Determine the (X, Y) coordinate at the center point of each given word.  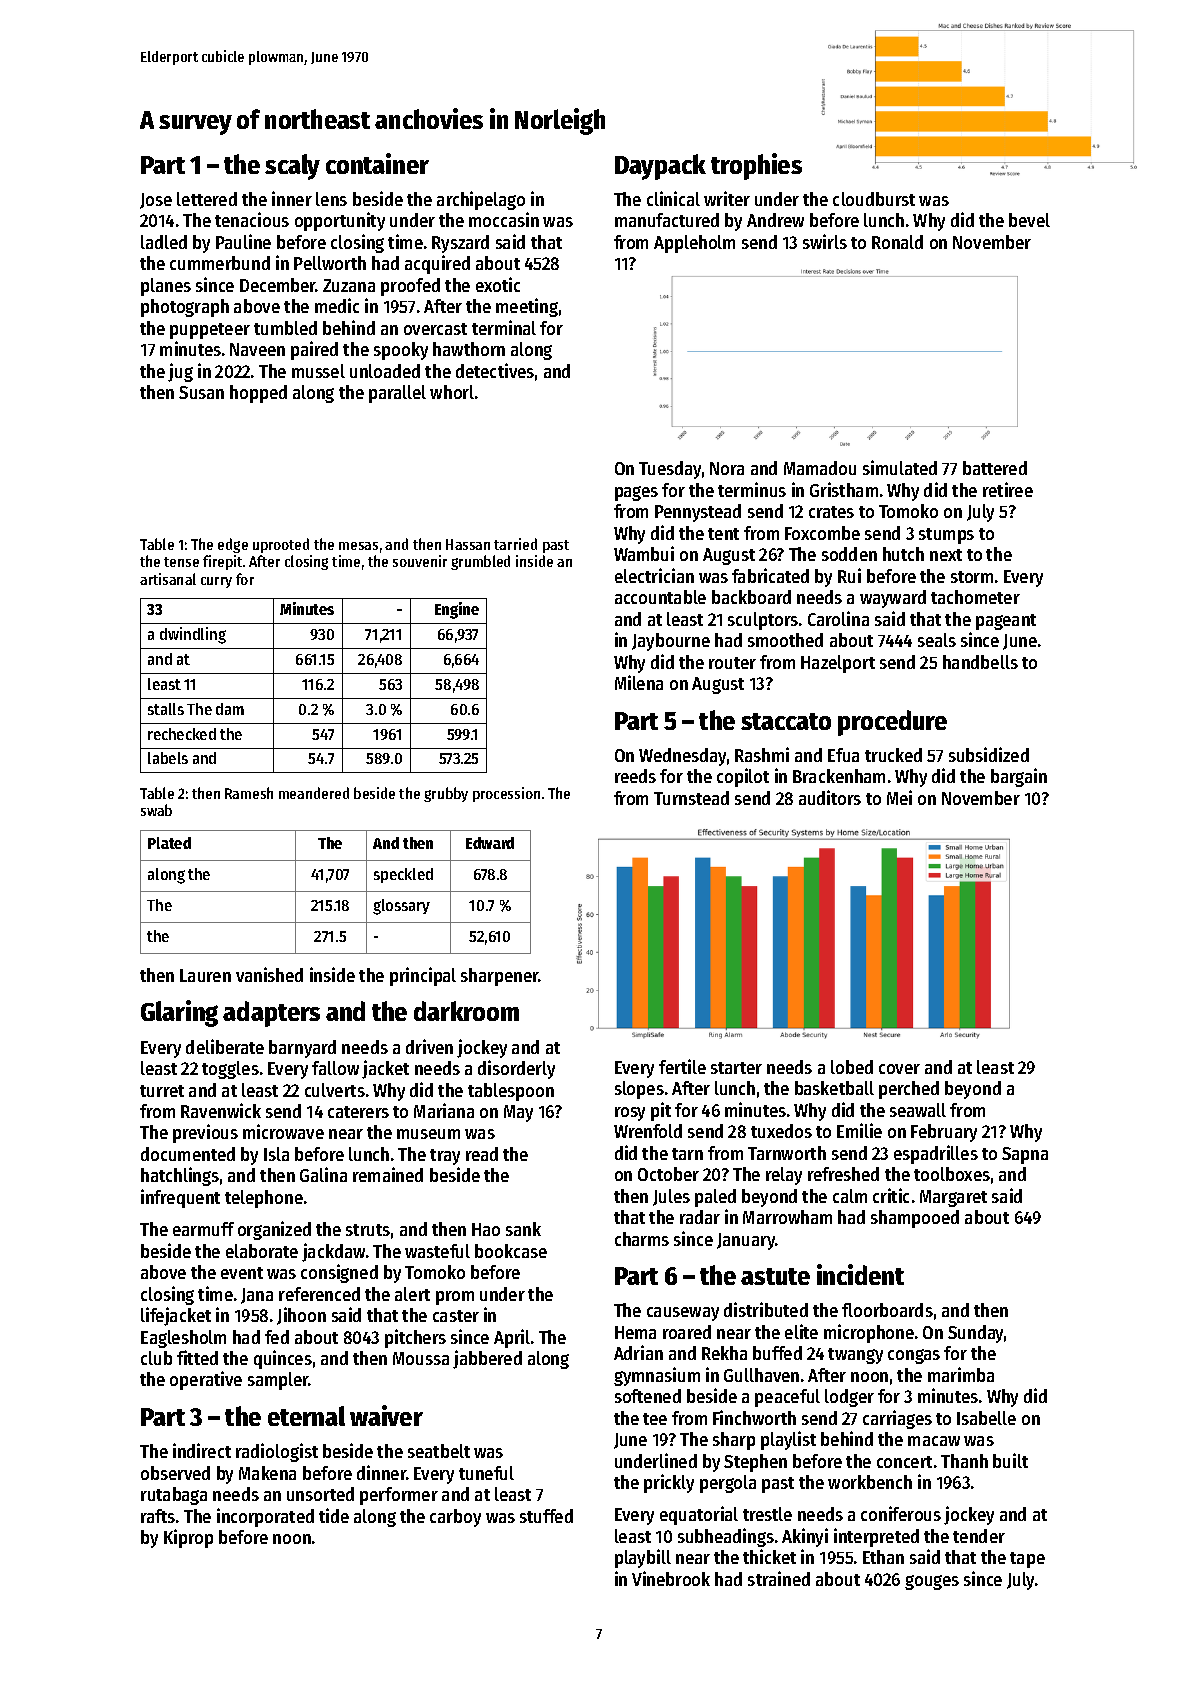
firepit (222, 562)
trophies (756, 166)
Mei (899, 797)
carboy (455, 1518)
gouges (932, 1582)
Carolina (838, 618)
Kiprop (188, 1538)
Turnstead (691, 798)
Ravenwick (221, 1110)
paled (715, 1198)
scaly (292, 167)
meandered (314, 793)
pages (636, 493)
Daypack (660, 167)
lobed (852, 1067)
